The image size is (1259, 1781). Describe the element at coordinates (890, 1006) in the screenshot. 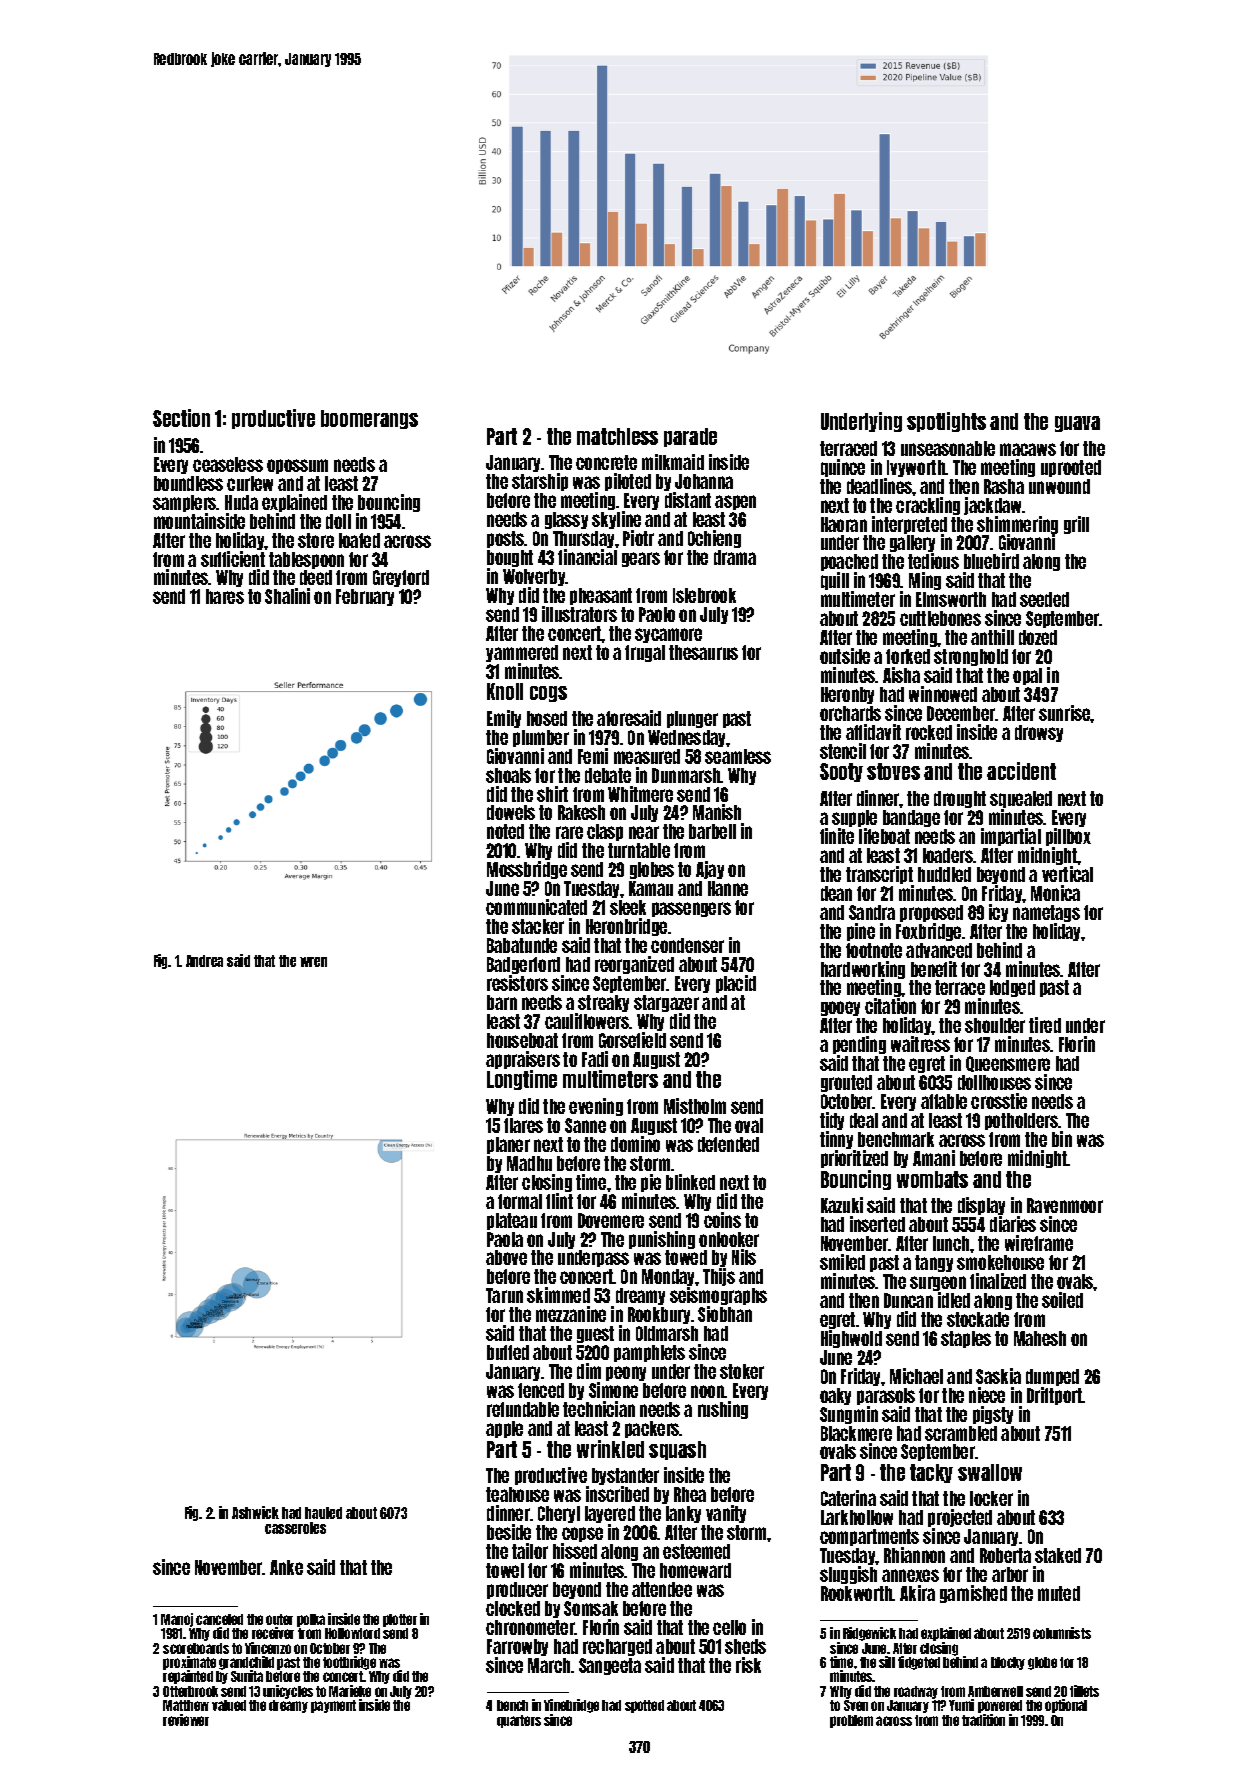

I see `citation` at that location.
